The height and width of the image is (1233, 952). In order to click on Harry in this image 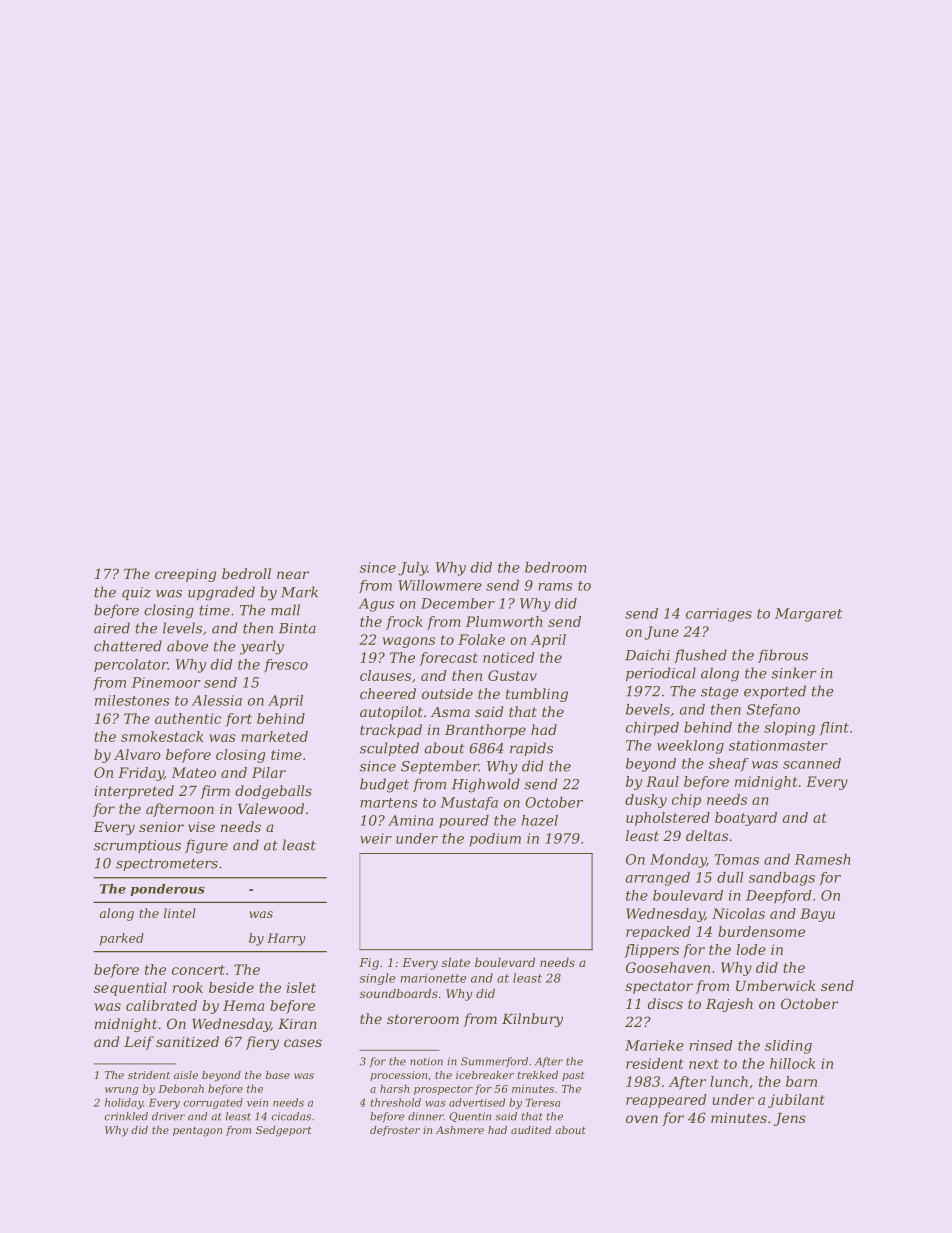, I will do `click(286, 939)`.
